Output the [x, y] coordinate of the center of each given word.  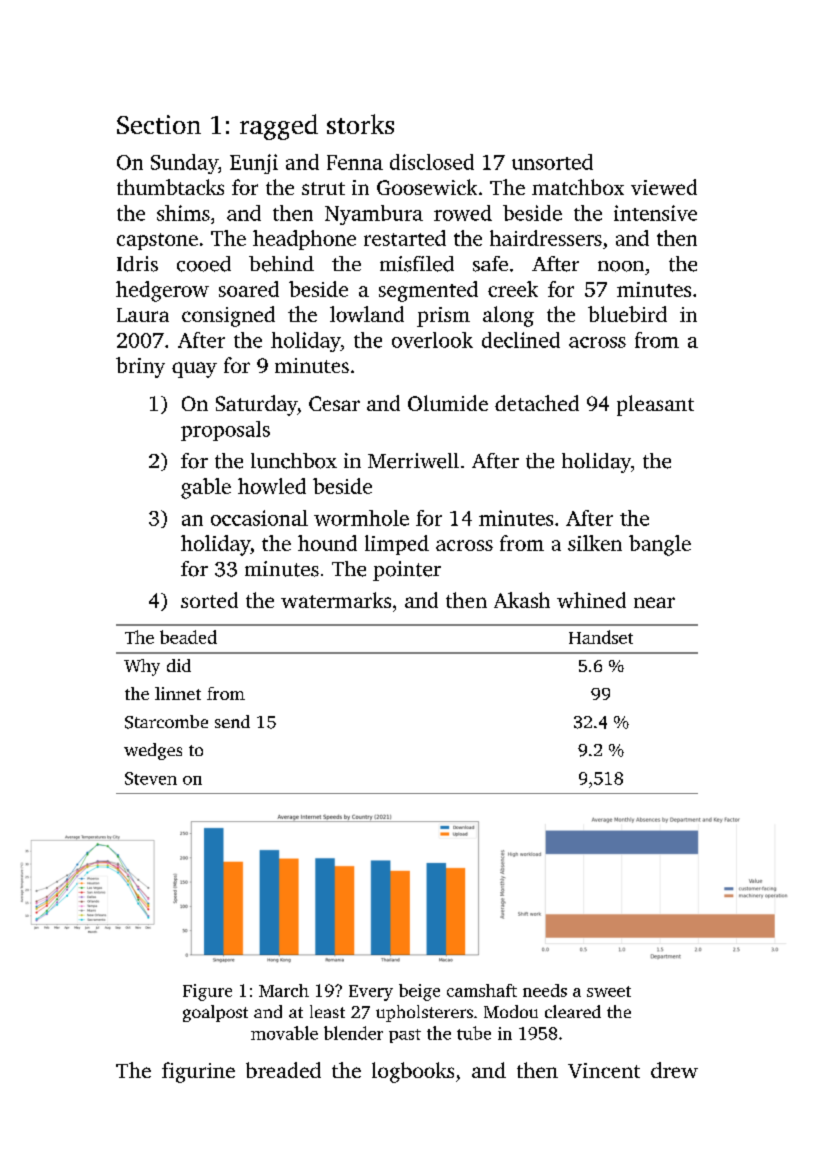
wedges [153, 751]
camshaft [482, 990]
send [232, 721]
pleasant [655, 405]
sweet [609, 991]
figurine [198, 1072]
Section [159, 124]
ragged [279, 127]
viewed [664, 187]
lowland [367, 314]
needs [545, 990]
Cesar [334, 403]
